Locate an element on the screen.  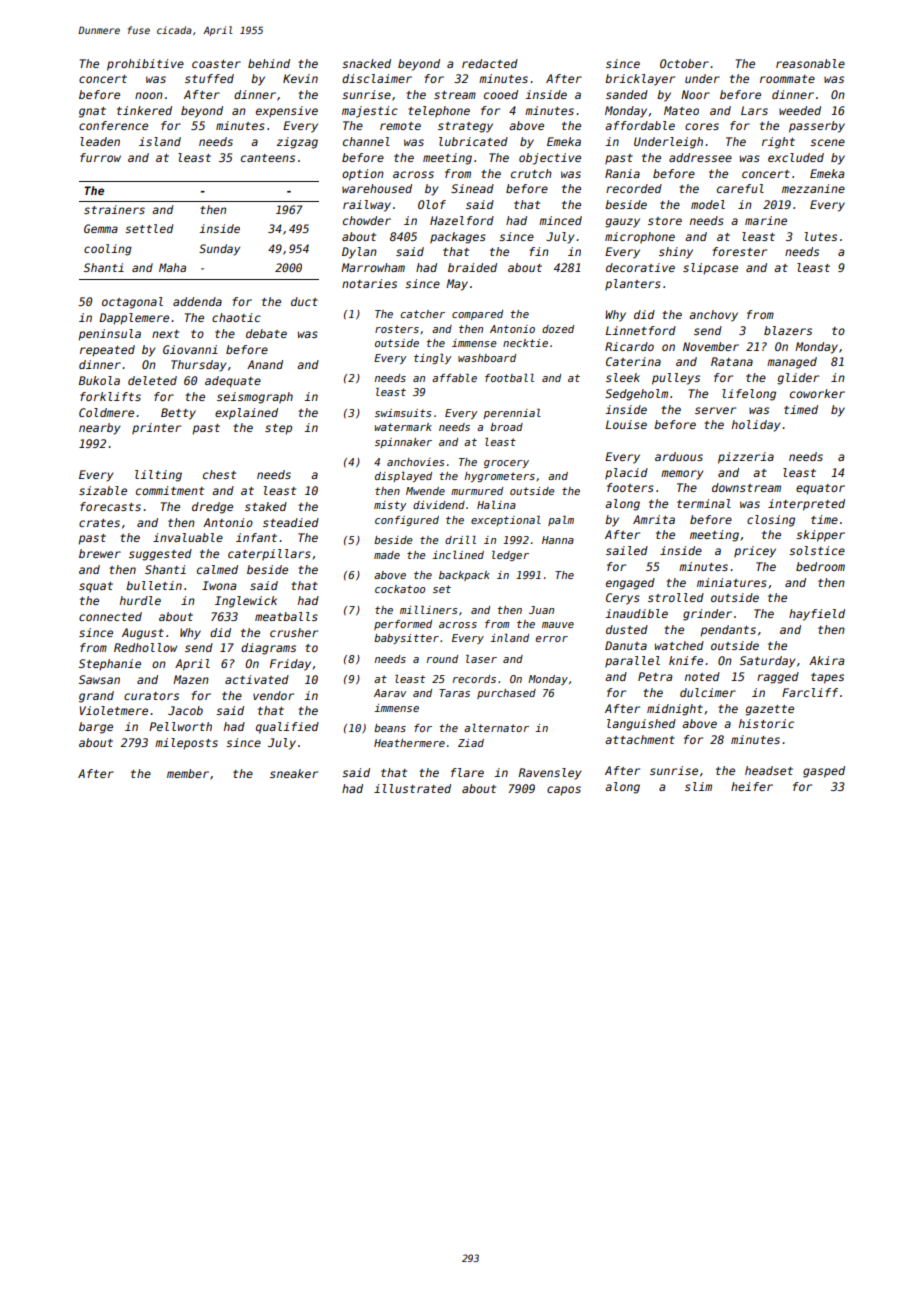
murmured is located at coordinates (477, 491).
